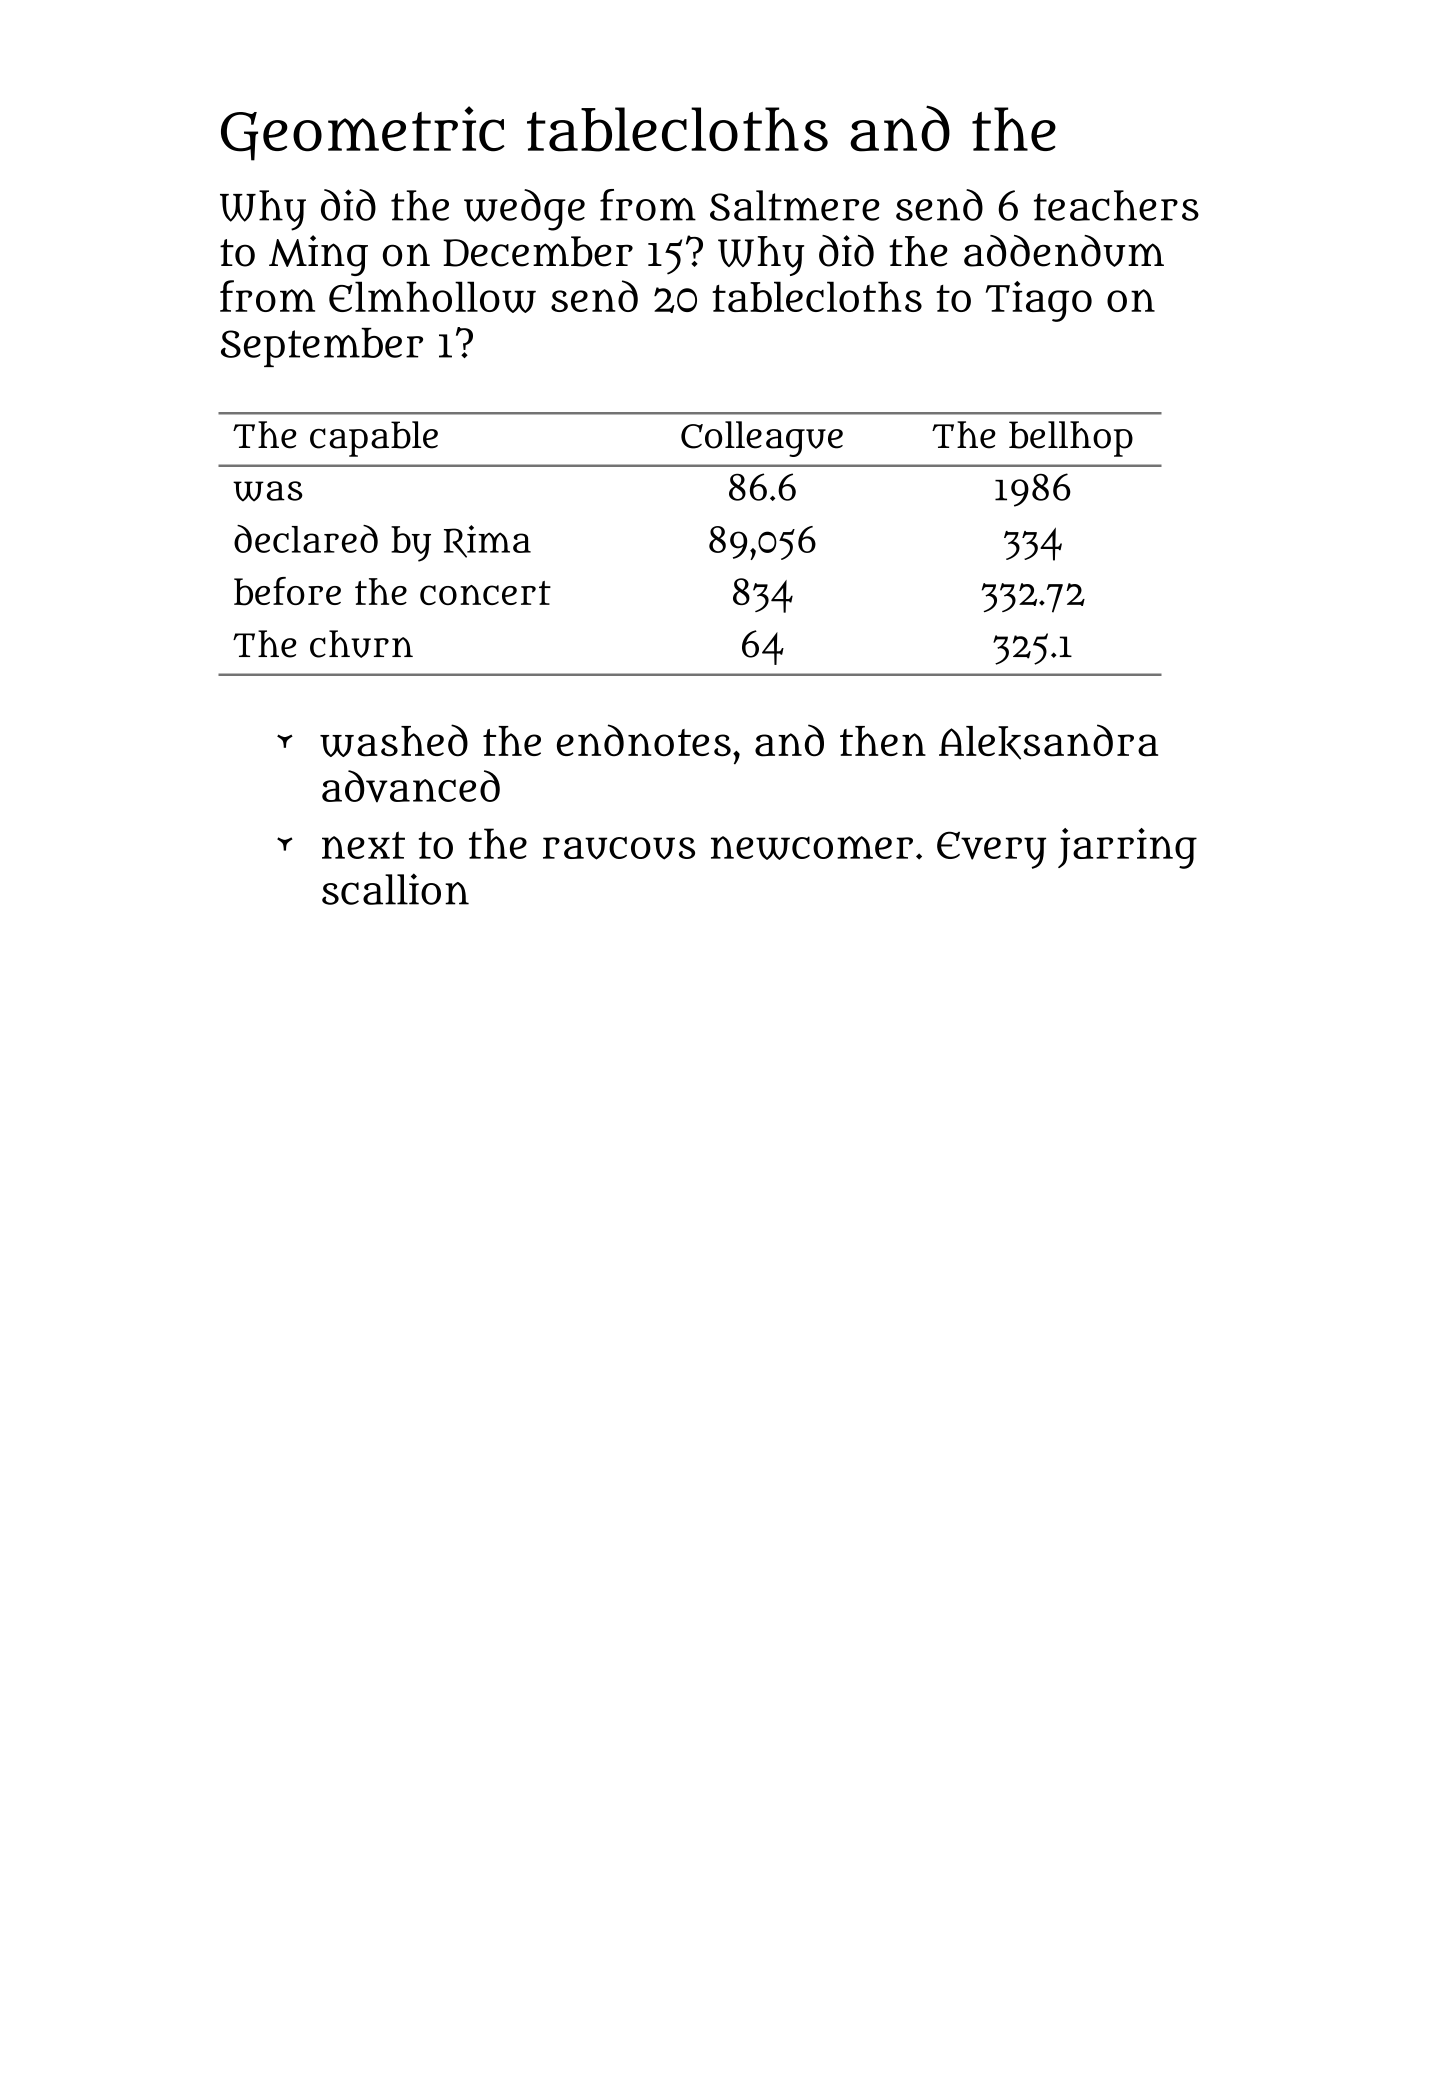 The image size is (1450, 2100). What do you see at coordinates (794, 205) in the screenshot?
I see `Saltmere` at bounding box center [794, 205].
